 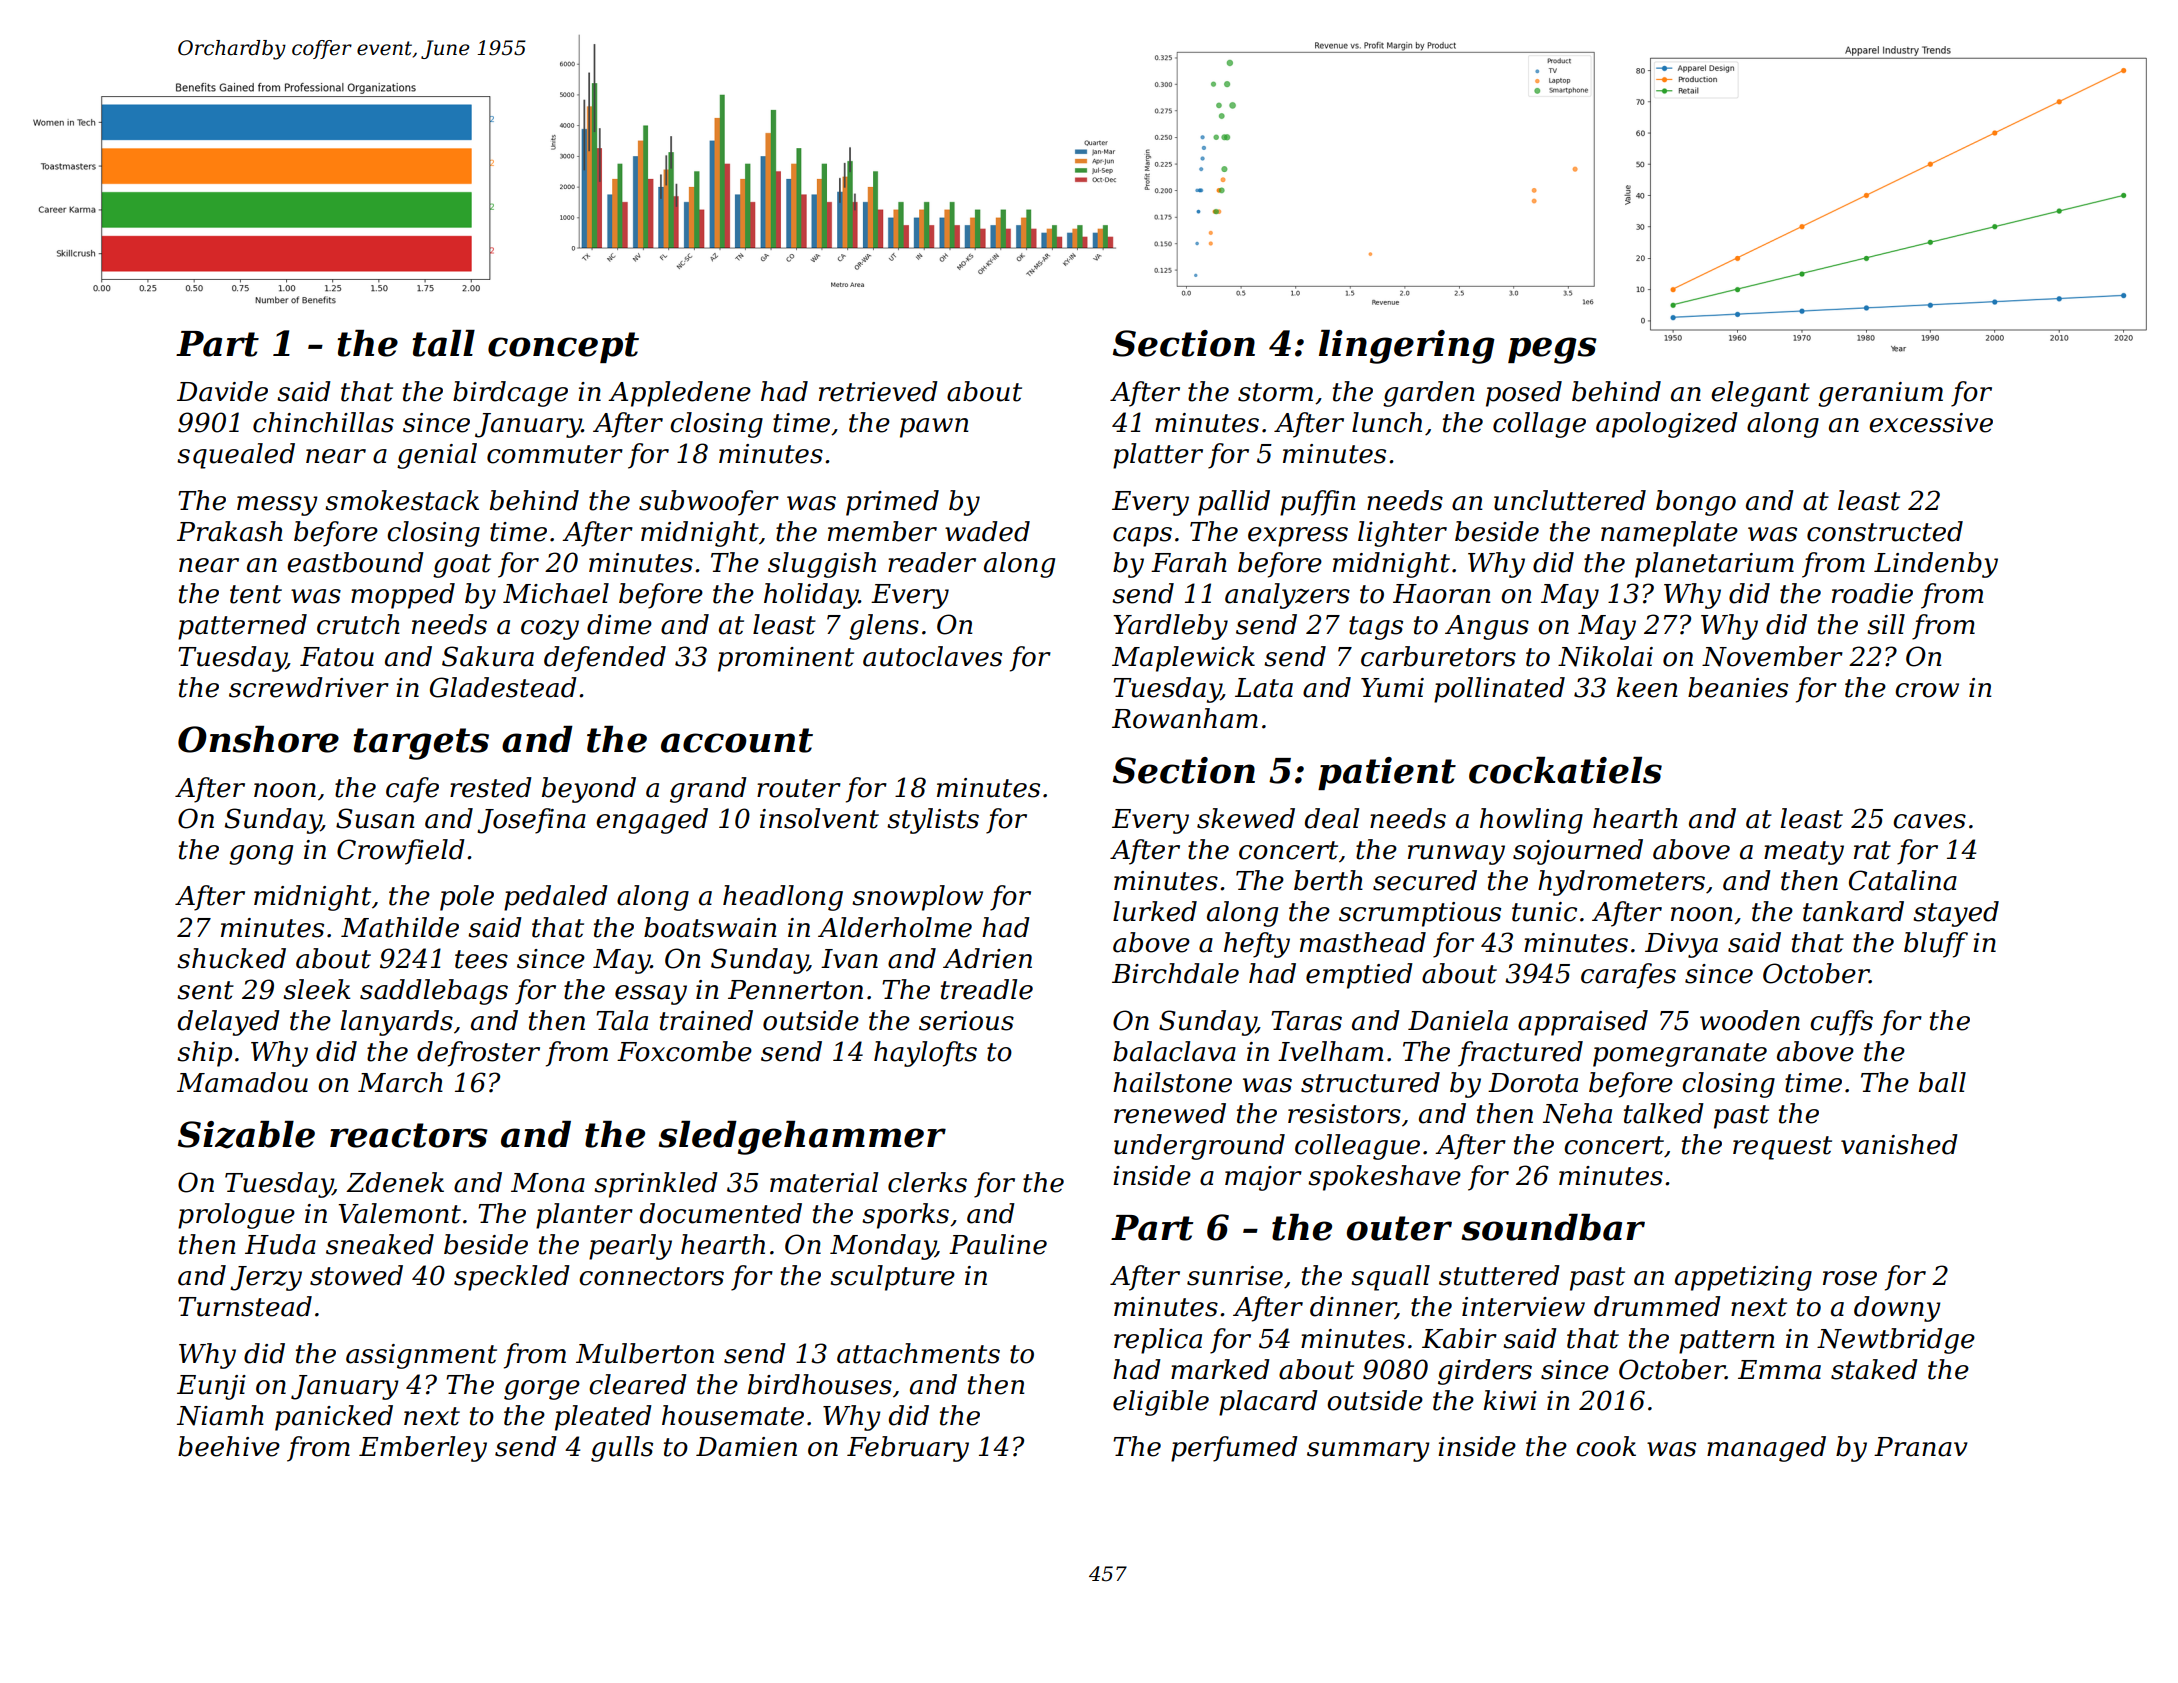 What do you see at coordinates (987, 958) in the image?
I see `Adrien` at bounding box center [987, 958].
